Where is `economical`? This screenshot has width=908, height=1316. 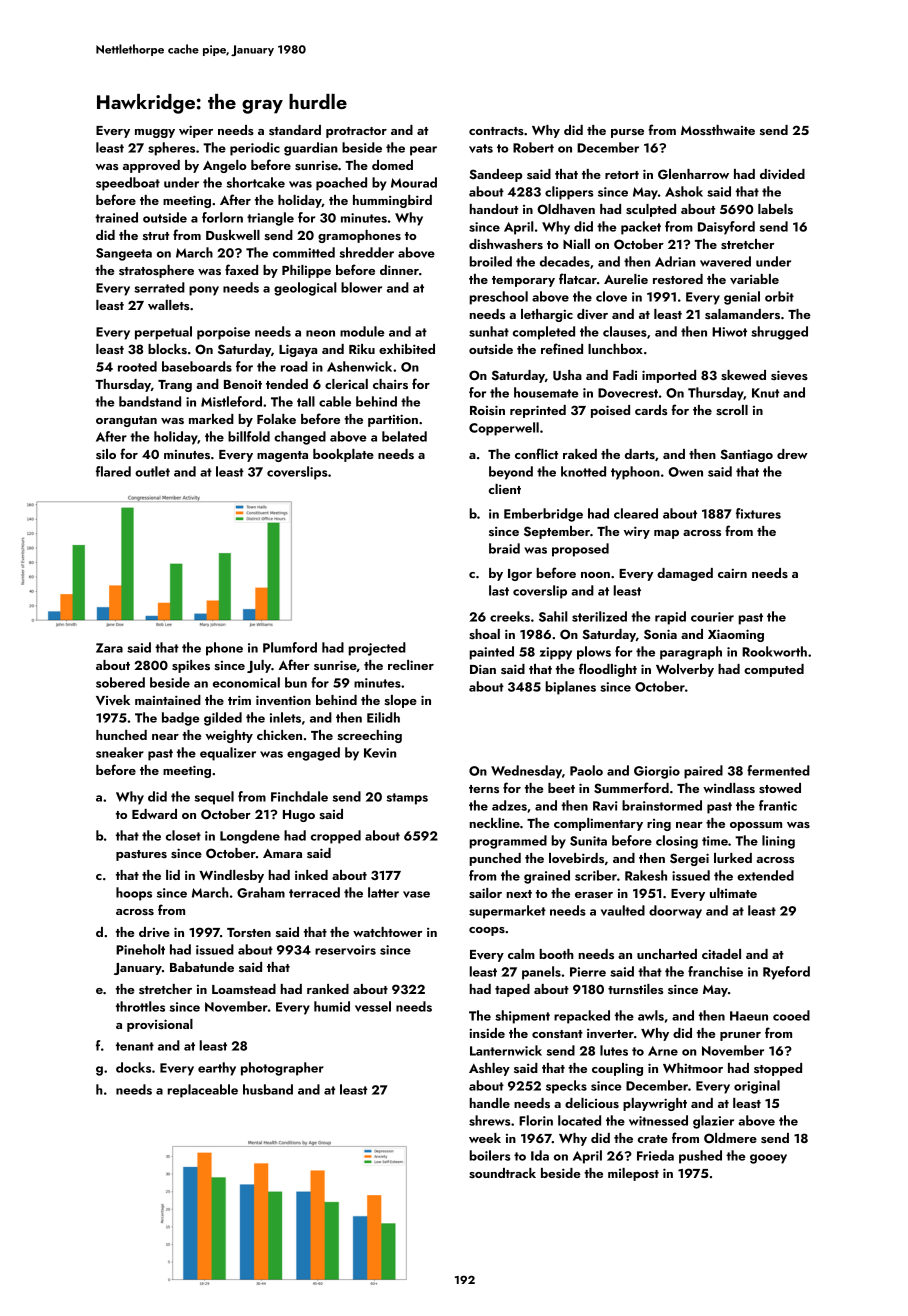
economical is located at coordinates (246, 682).
